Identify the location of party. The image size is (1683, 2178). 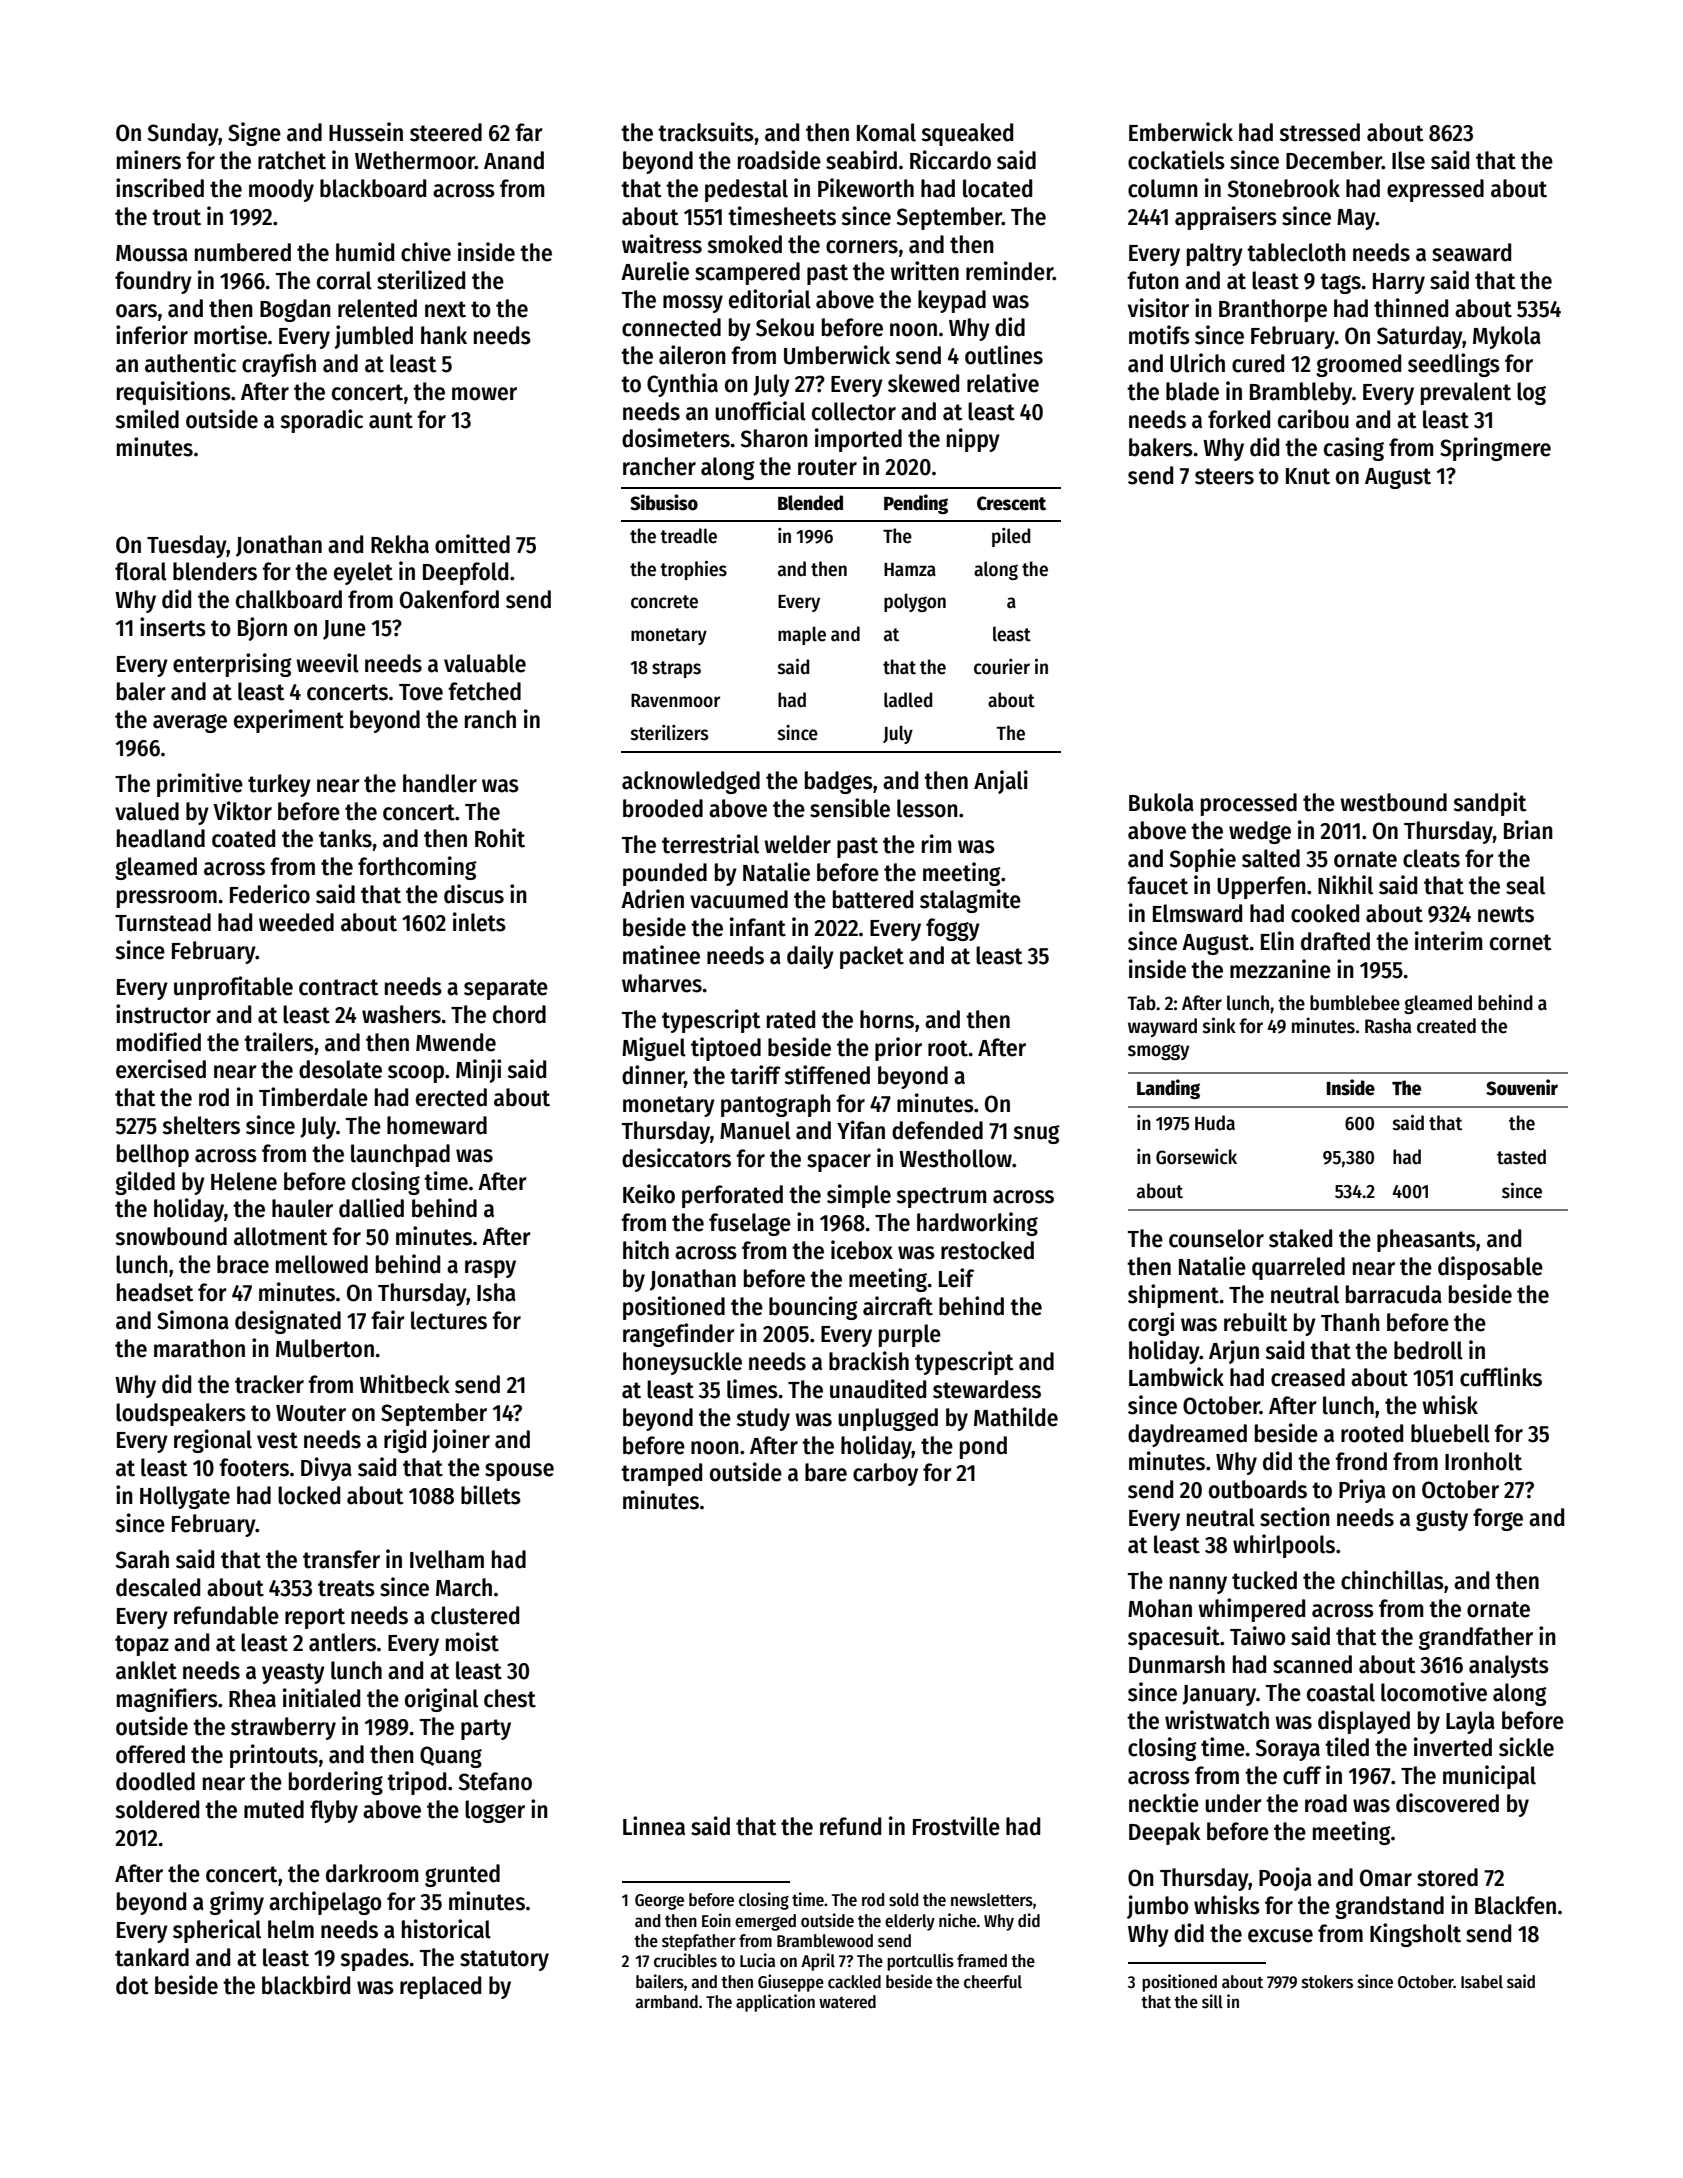
(486, 1729).
